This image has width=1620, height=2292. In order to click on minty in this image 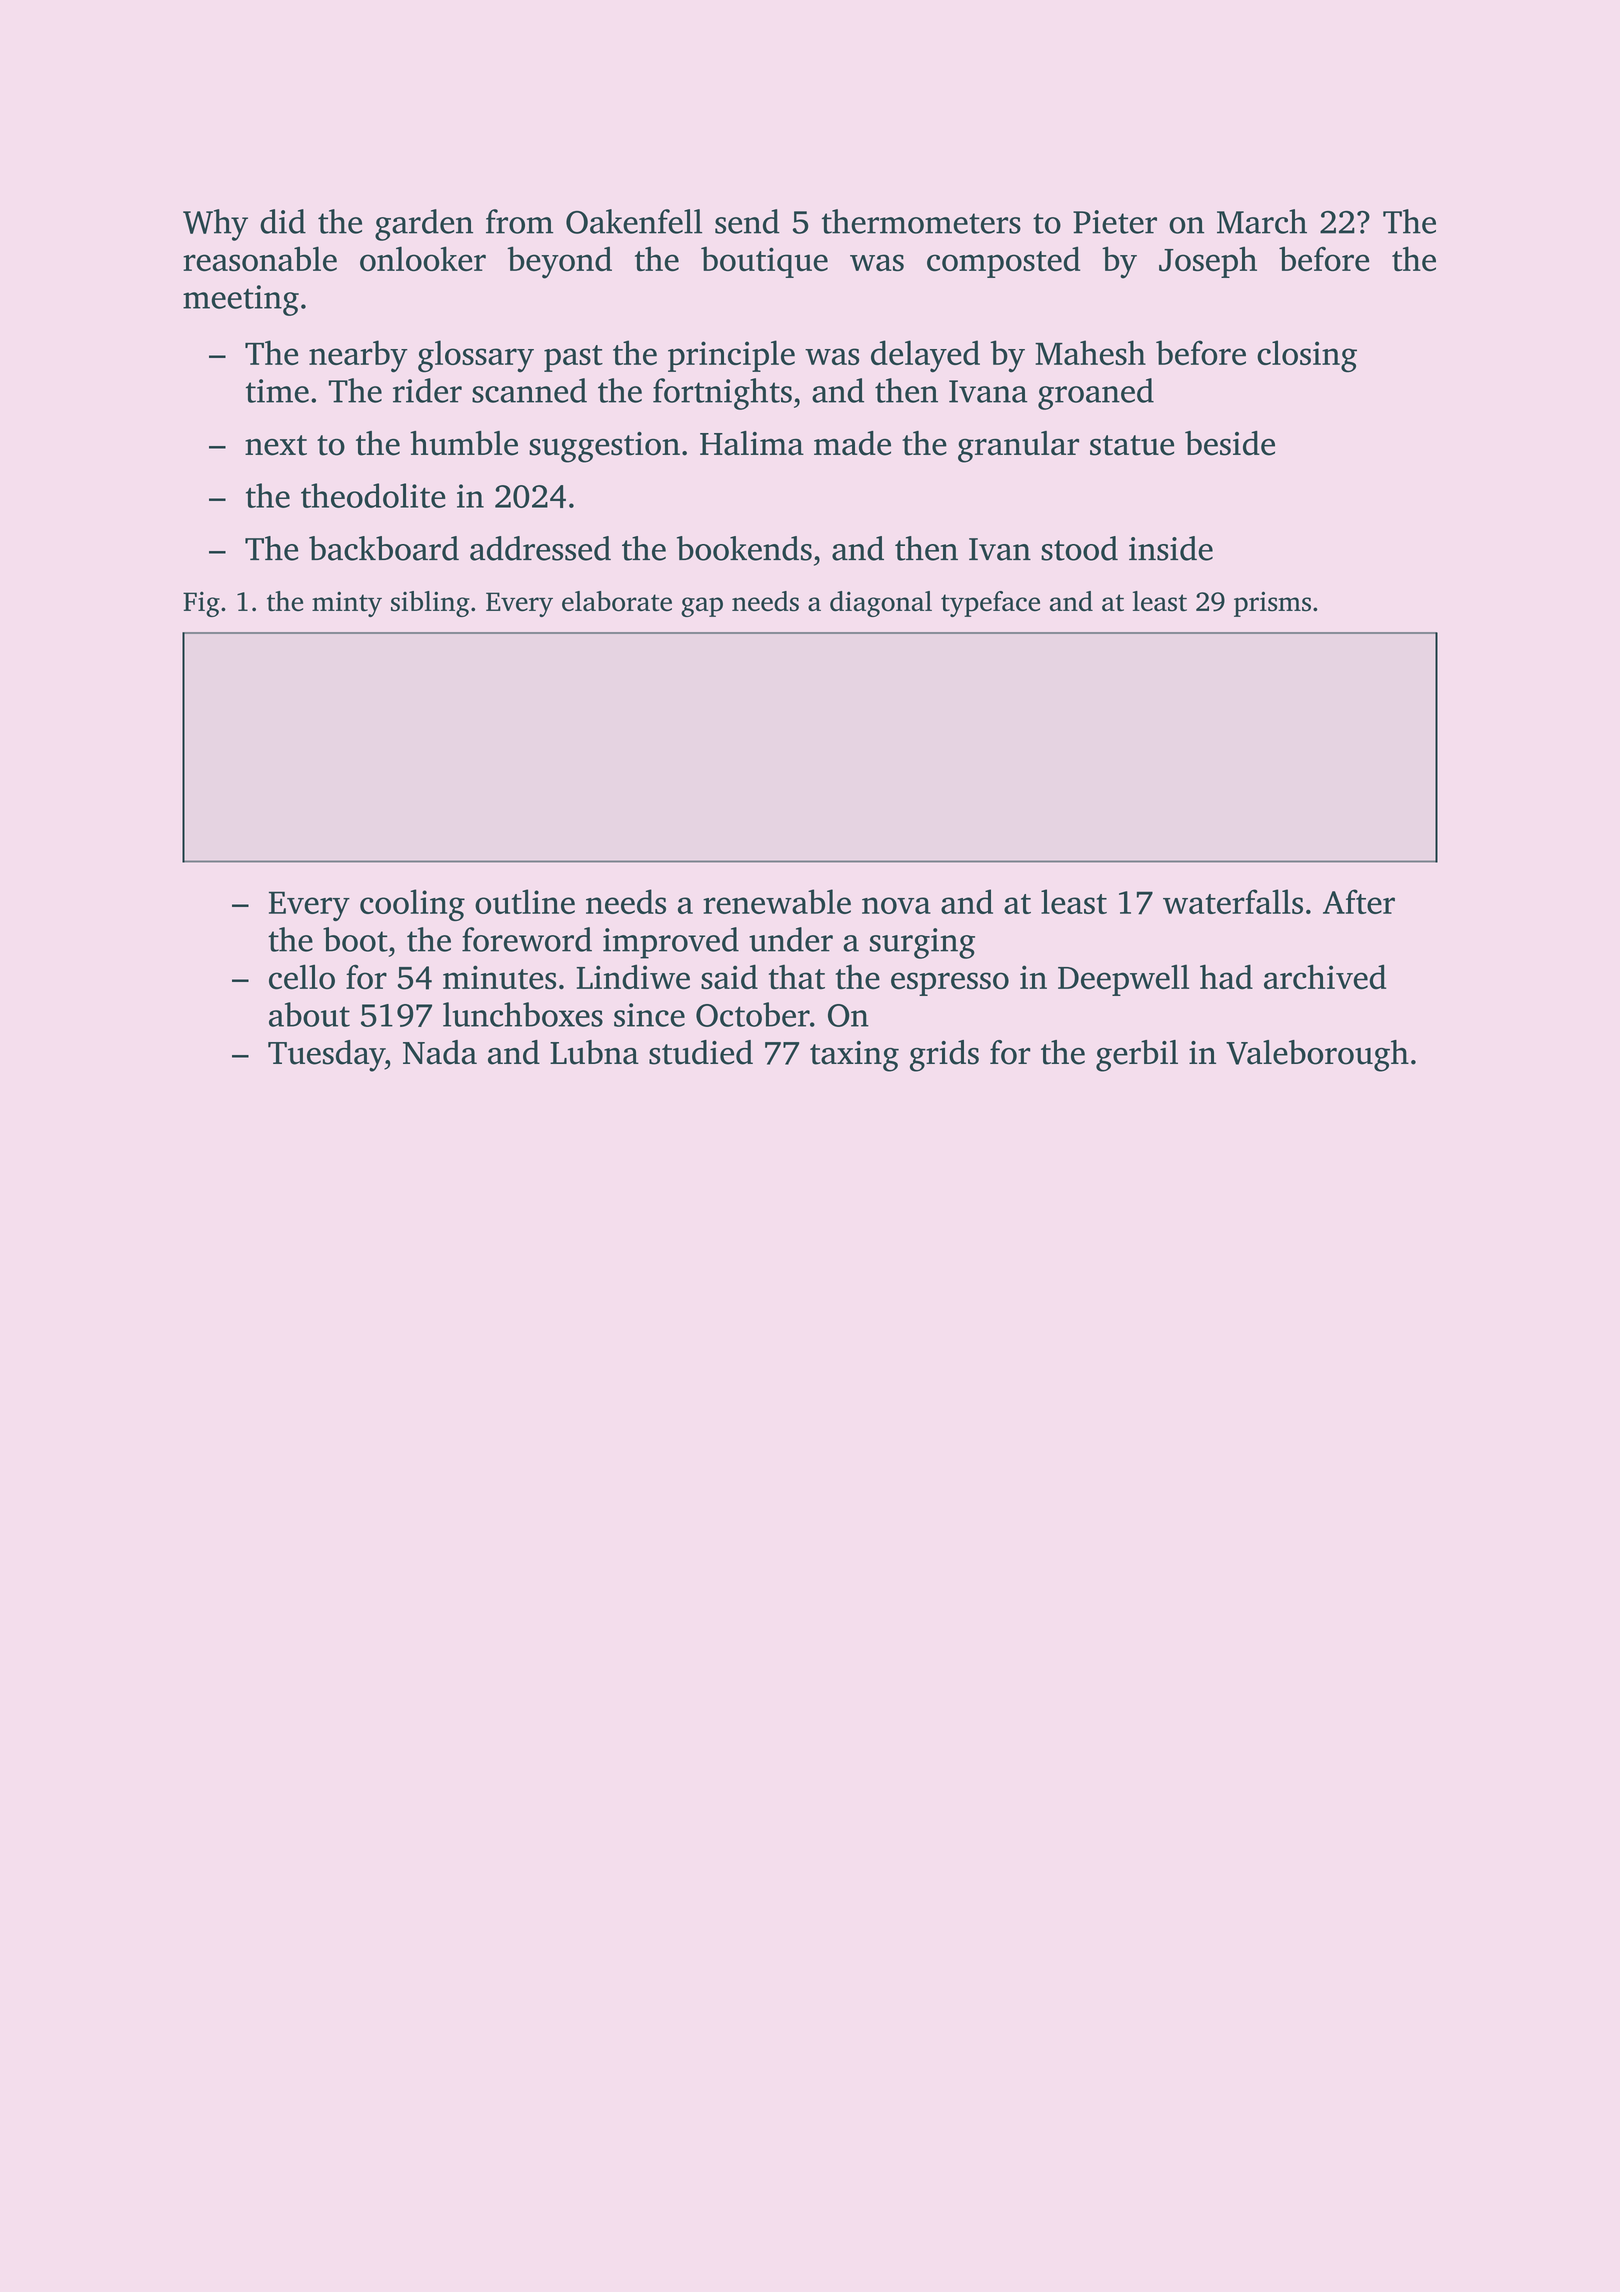, I will do `click(347, 604)`.
